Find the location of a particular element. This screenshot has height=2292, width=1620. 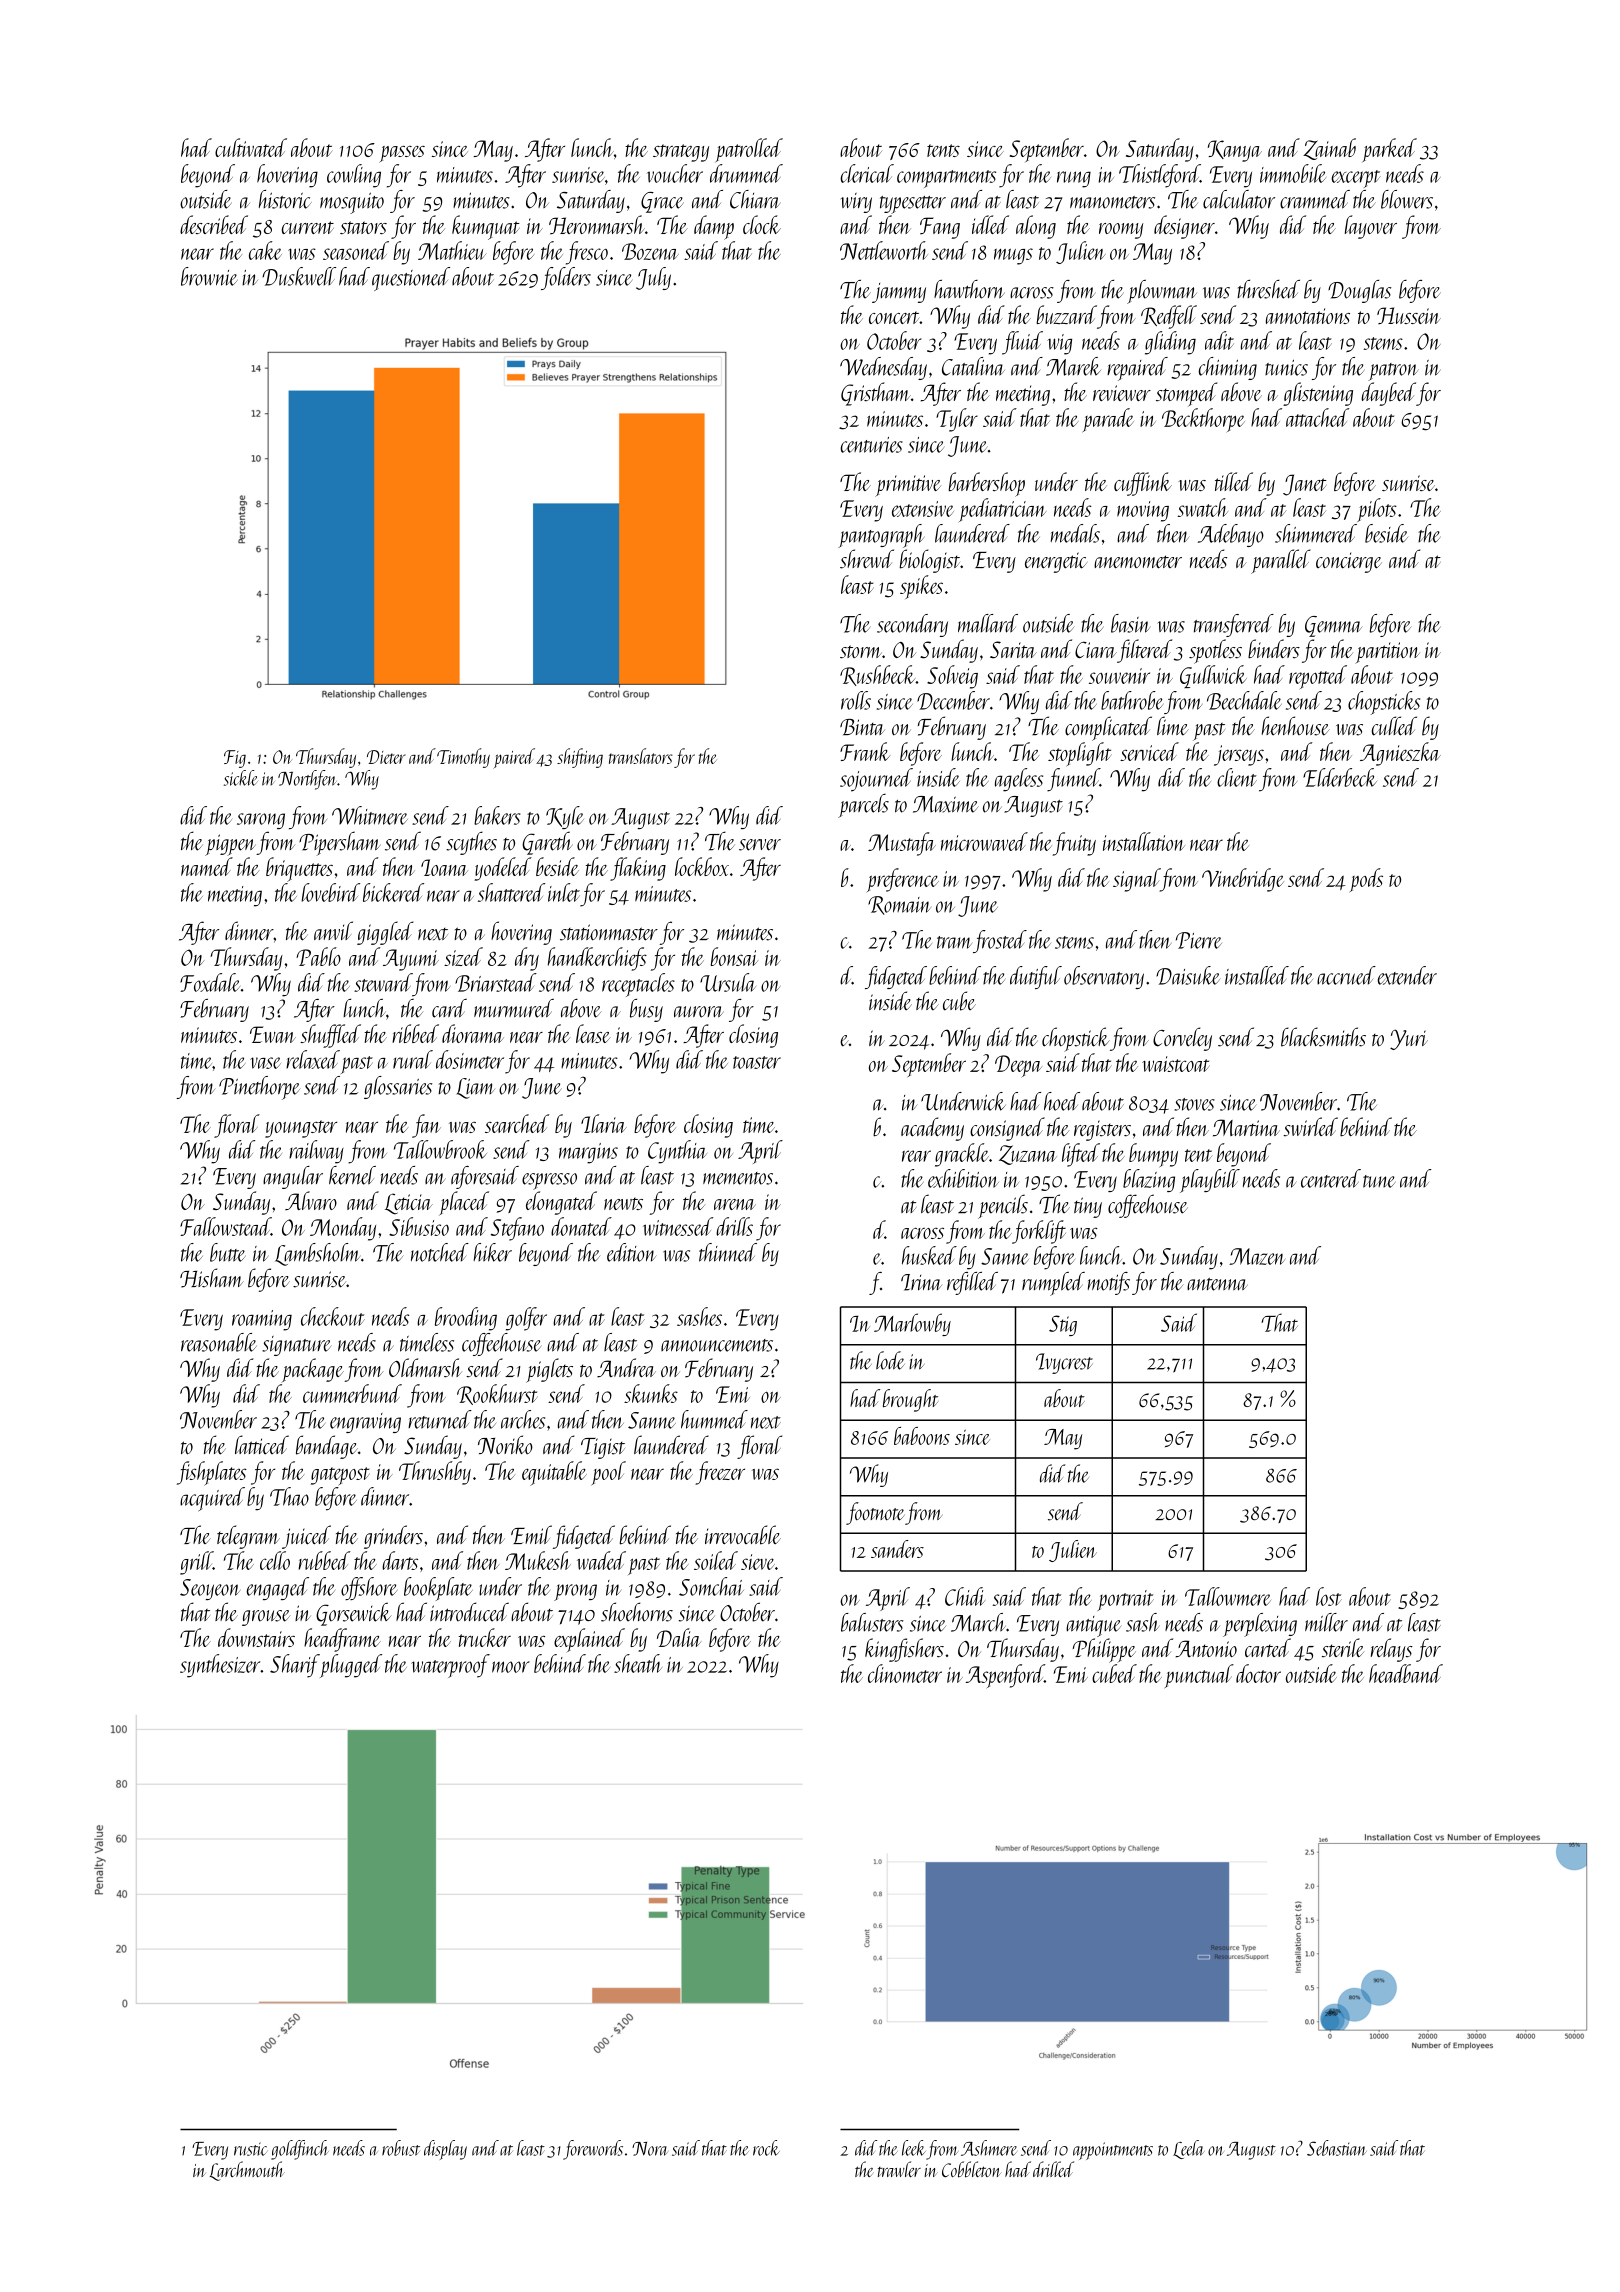

goldfinch is located at coordinates (300, 2150).
